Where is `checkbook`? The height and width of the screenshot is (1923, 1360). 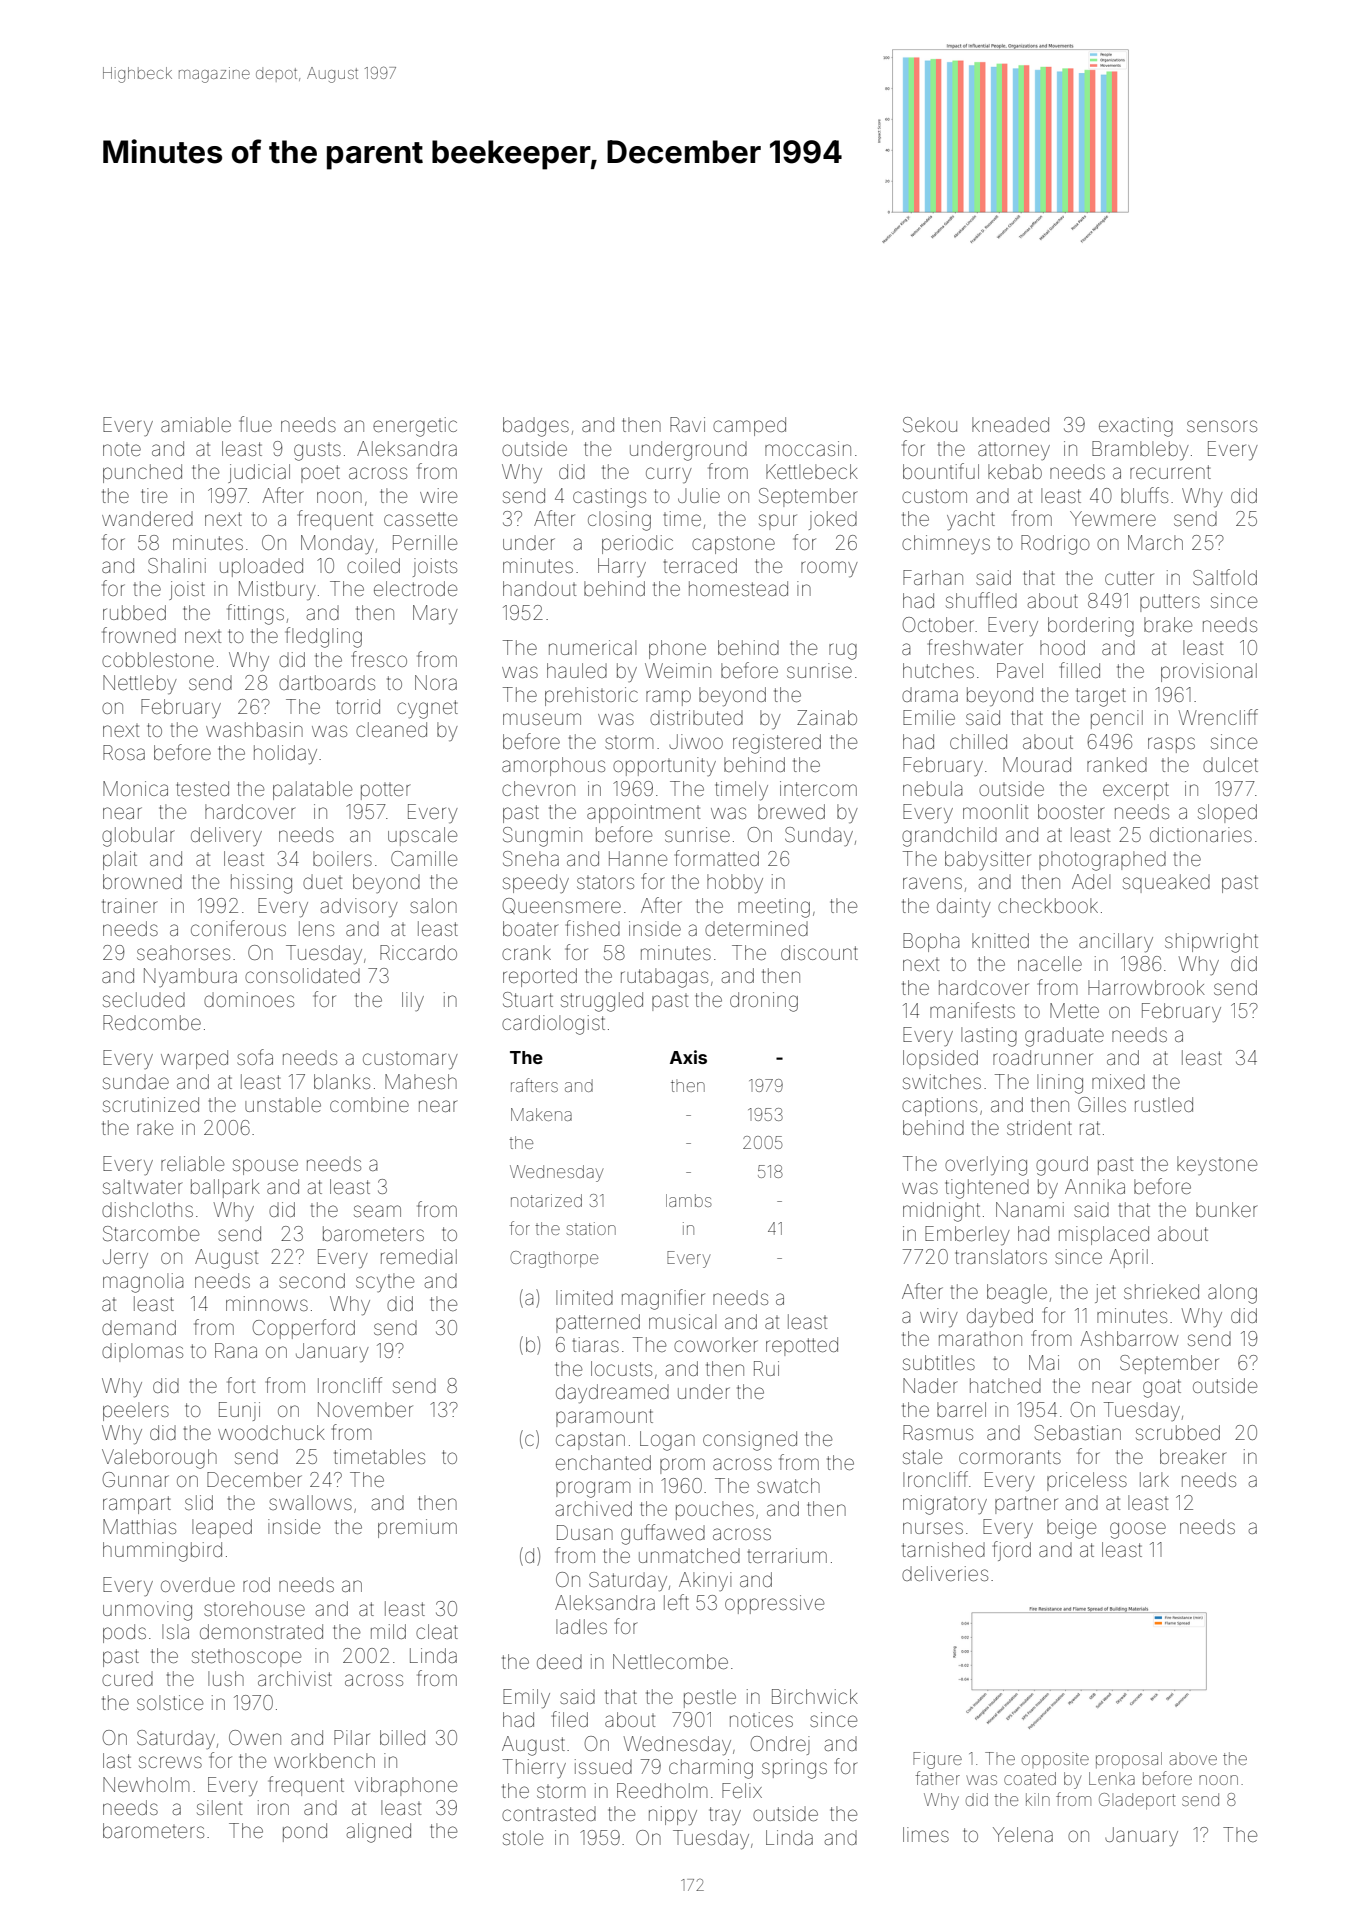
checkbook is located at coordinates (1048, 905).
